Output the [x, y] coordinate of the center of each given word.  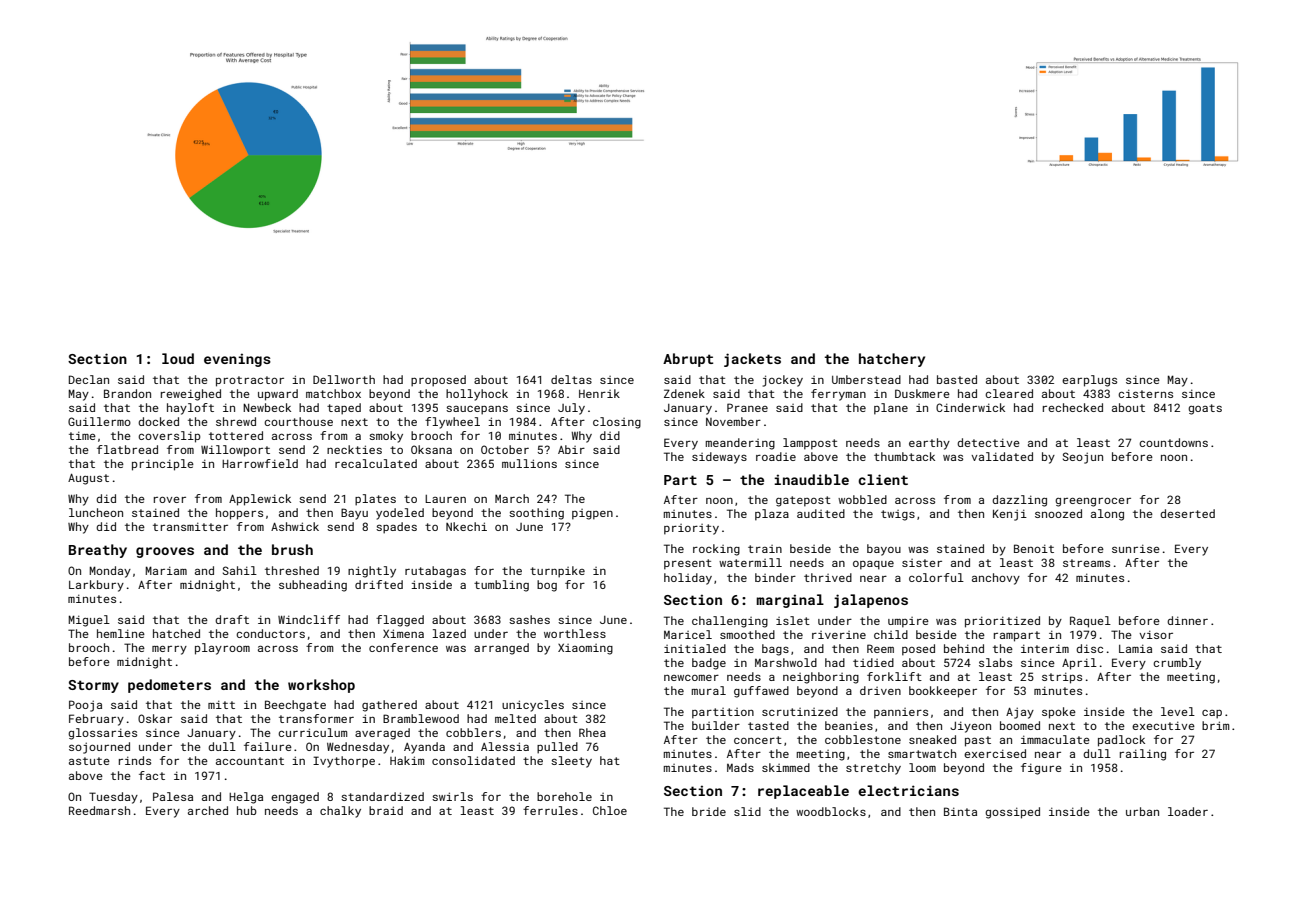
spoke [1059, 713]
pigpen [592, 514]
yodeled [400, 514]
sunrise [1136, 548]
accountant [250, 761]
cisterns [1145, 393]
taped [344, 409]
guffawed [761, 692]
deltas [571, 379]
